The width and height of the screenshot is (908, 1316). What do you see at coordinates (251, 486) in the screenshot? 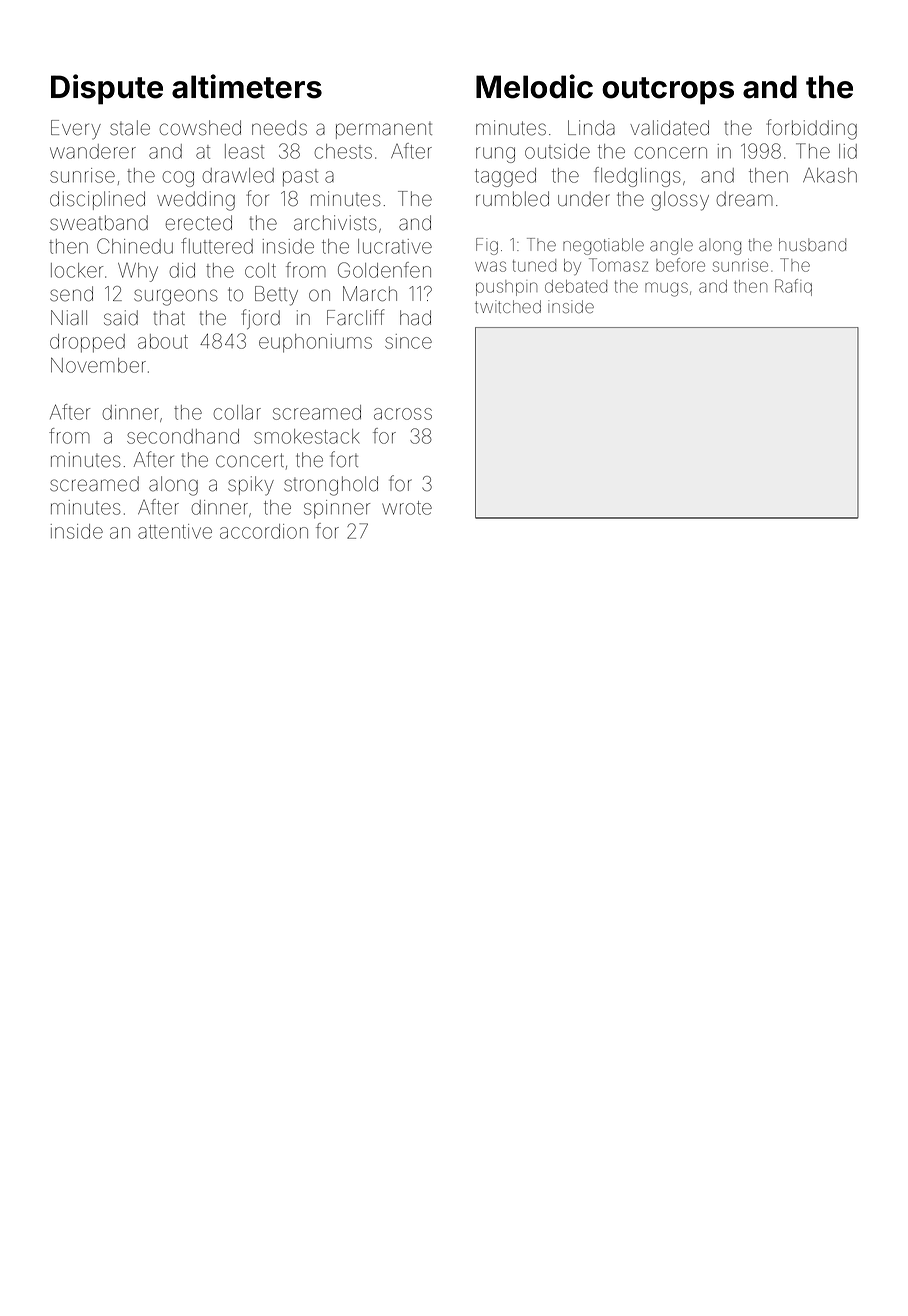
I see `spiky` at bounding box center [251, 486].
